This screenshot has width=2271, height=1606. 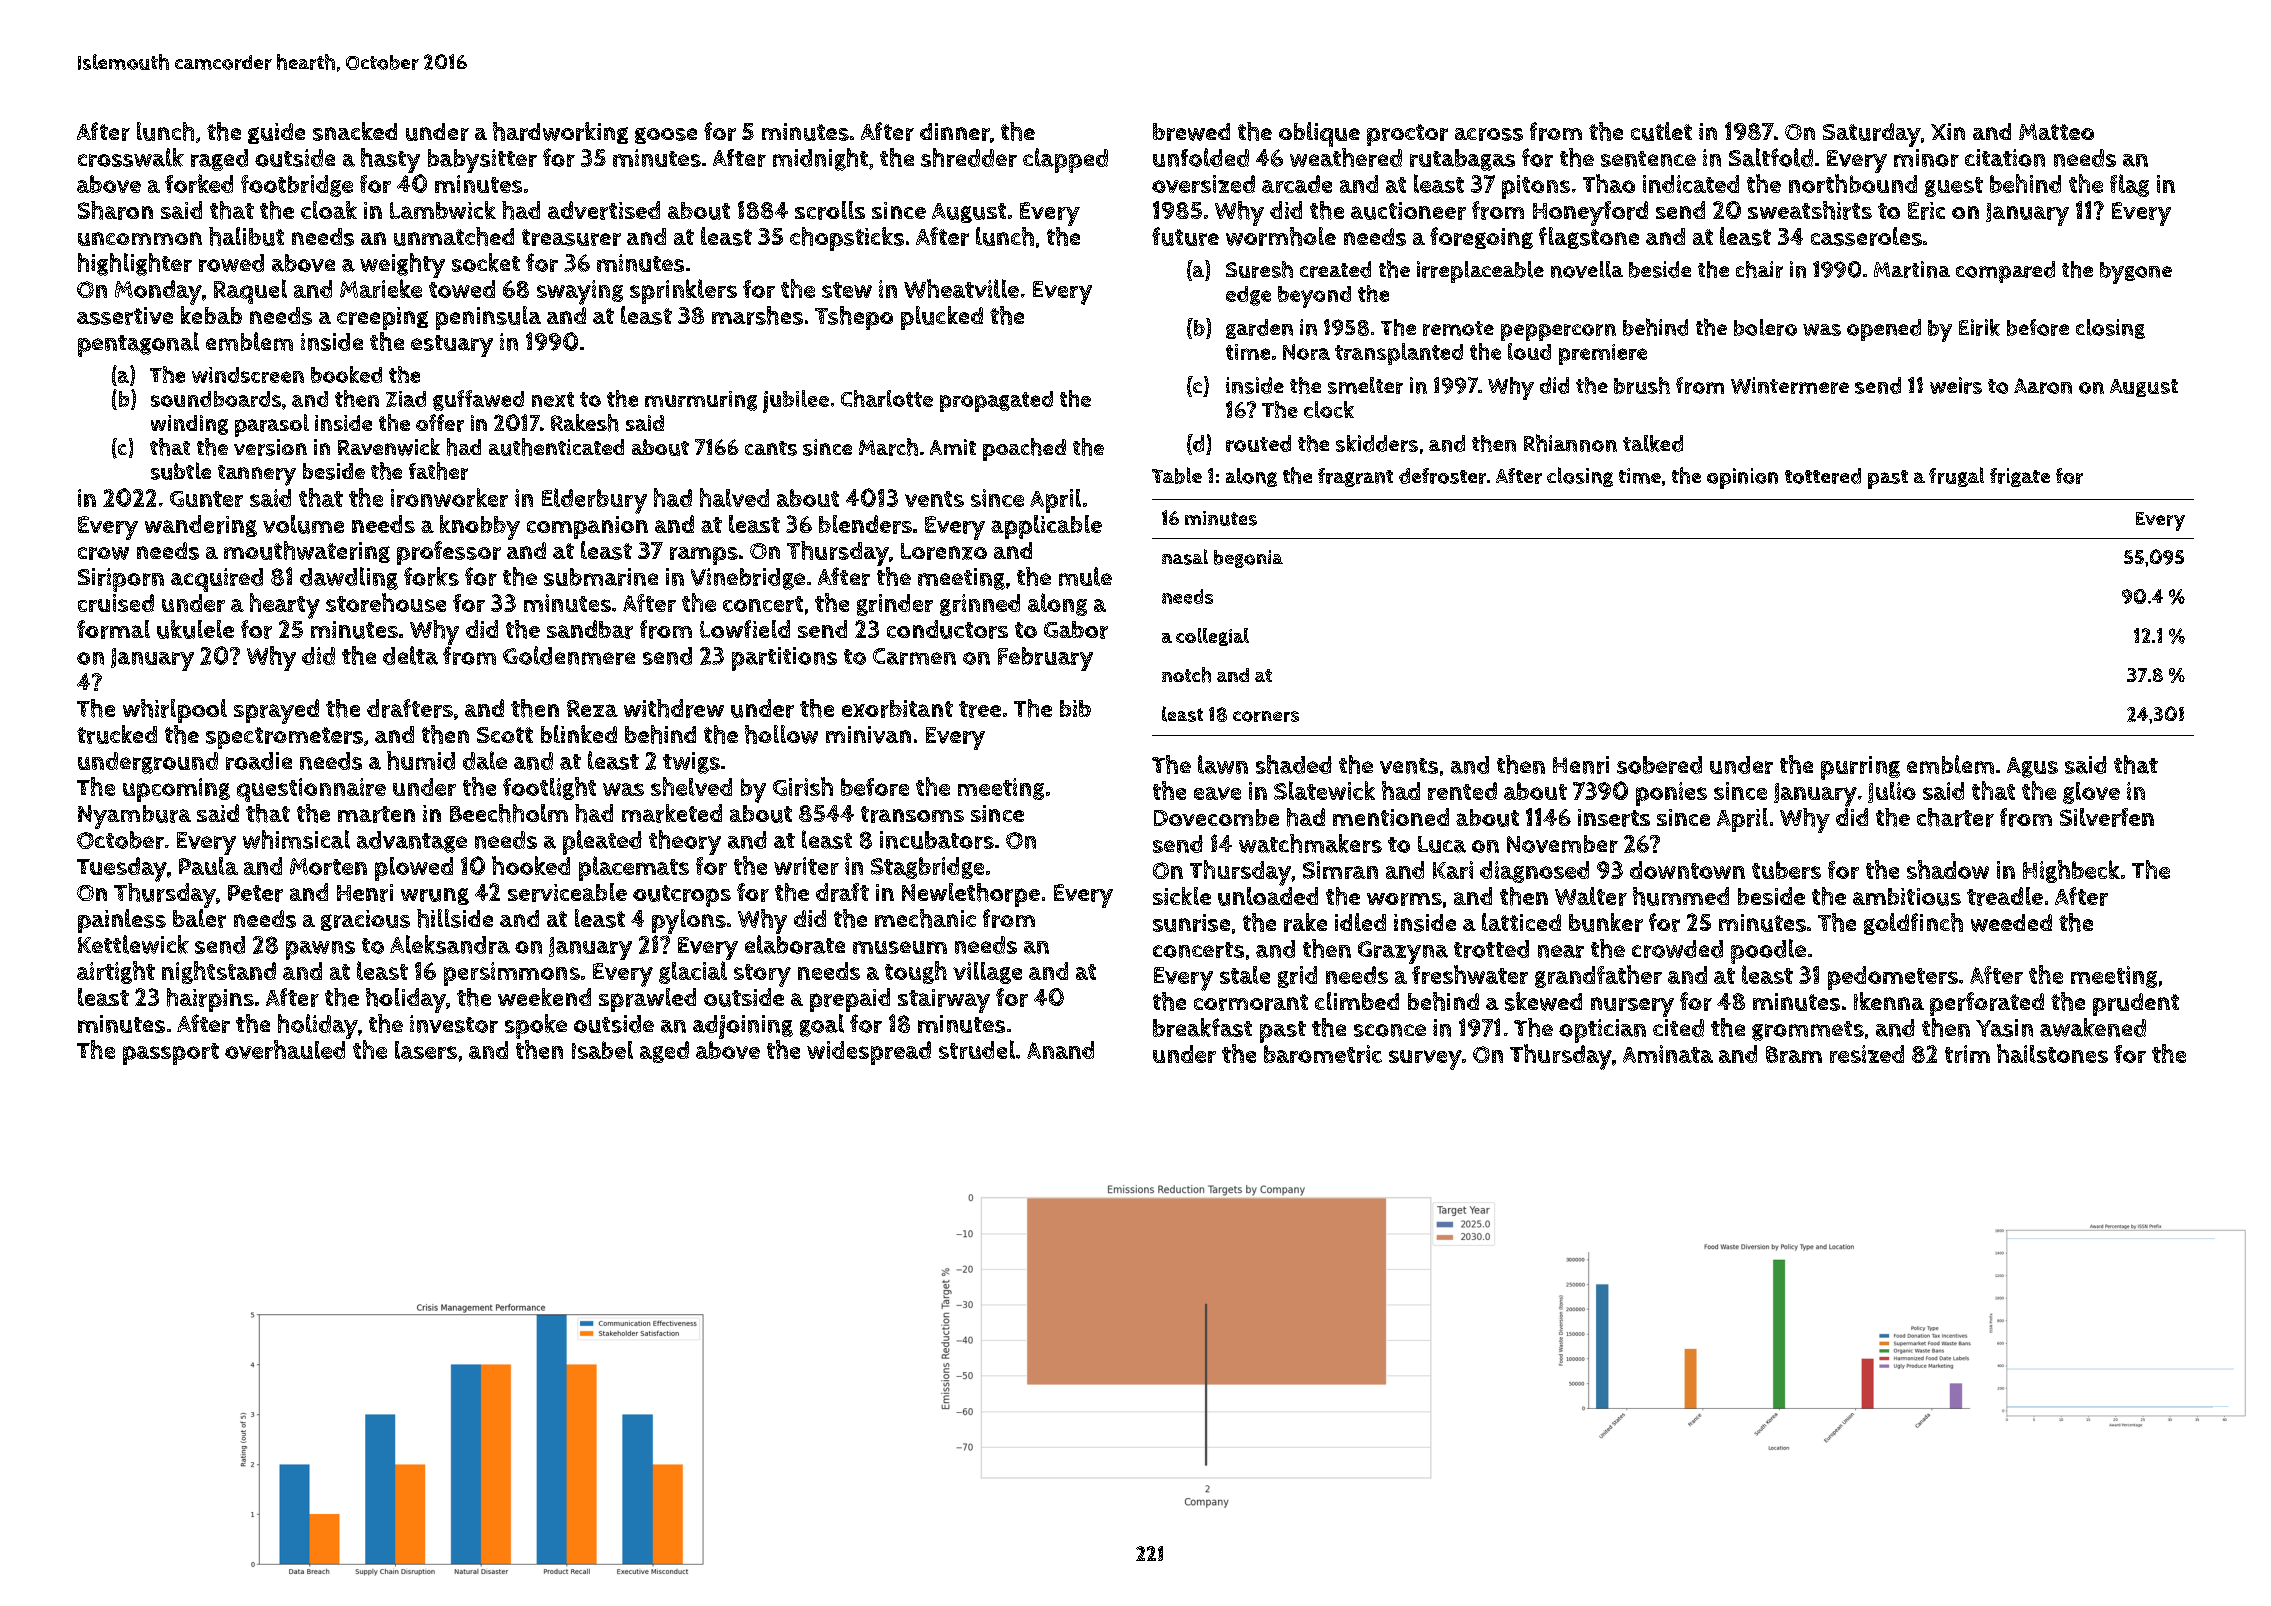 What do you see at coordinates (1259, 329) in the screenshot?
I see `garden` at bounding box center [1259, 329].
